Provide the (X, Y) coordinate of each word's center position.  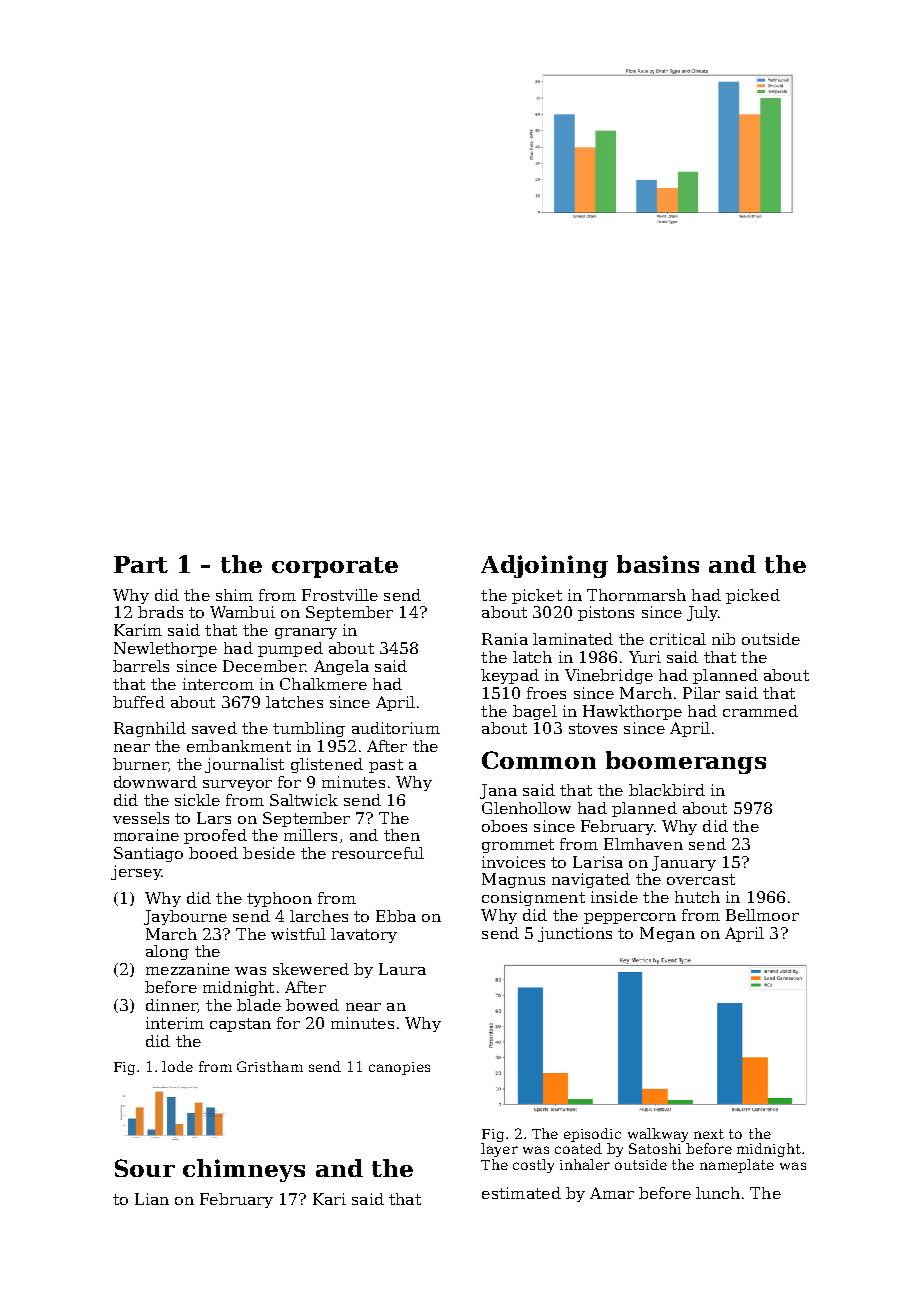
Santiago (148, 854)
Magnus (513, 880)
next (709, 1134)
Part (141, 564)
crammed (760, 711)
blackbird (667, 790)
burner (140, 764)
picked (753, 596)
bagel (535, 712)
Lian (152, 1199)
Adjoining (544, 566)
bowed (312, 1005)
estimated (521, 1193)
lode (177, 1066)
